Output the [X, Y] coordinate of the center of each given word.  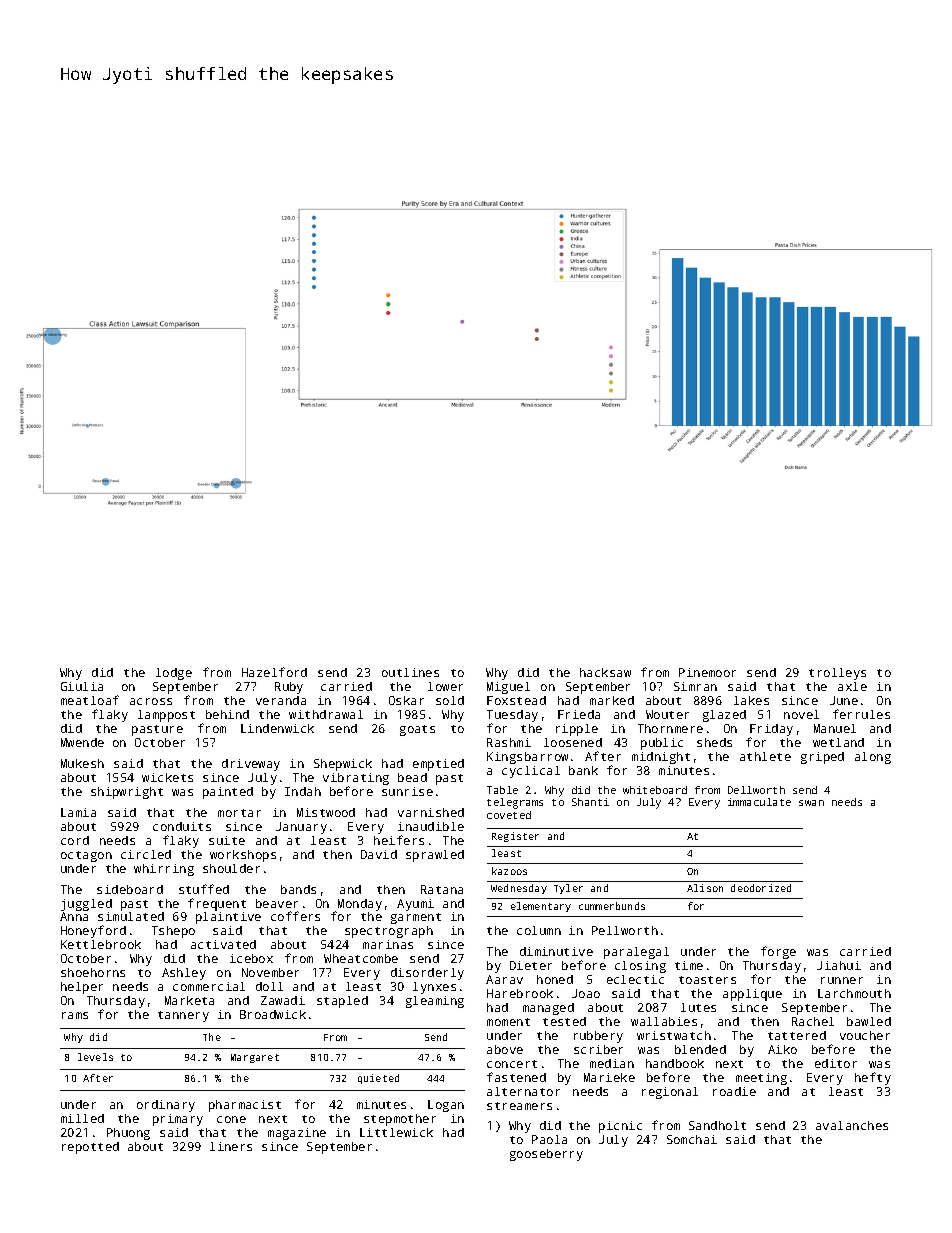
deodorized [761, 888]
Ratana [442, 889]
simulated [131, 916]
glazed [724, 716]
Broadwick [273, 1014]
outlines [410, 672]
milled [82, 1118]
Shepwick [343, 765]
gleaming [435, 1002]
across [151, 701]
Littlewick [396, 1132]
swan [811, 803]
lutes [698, 1007]
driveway [251, 765]
